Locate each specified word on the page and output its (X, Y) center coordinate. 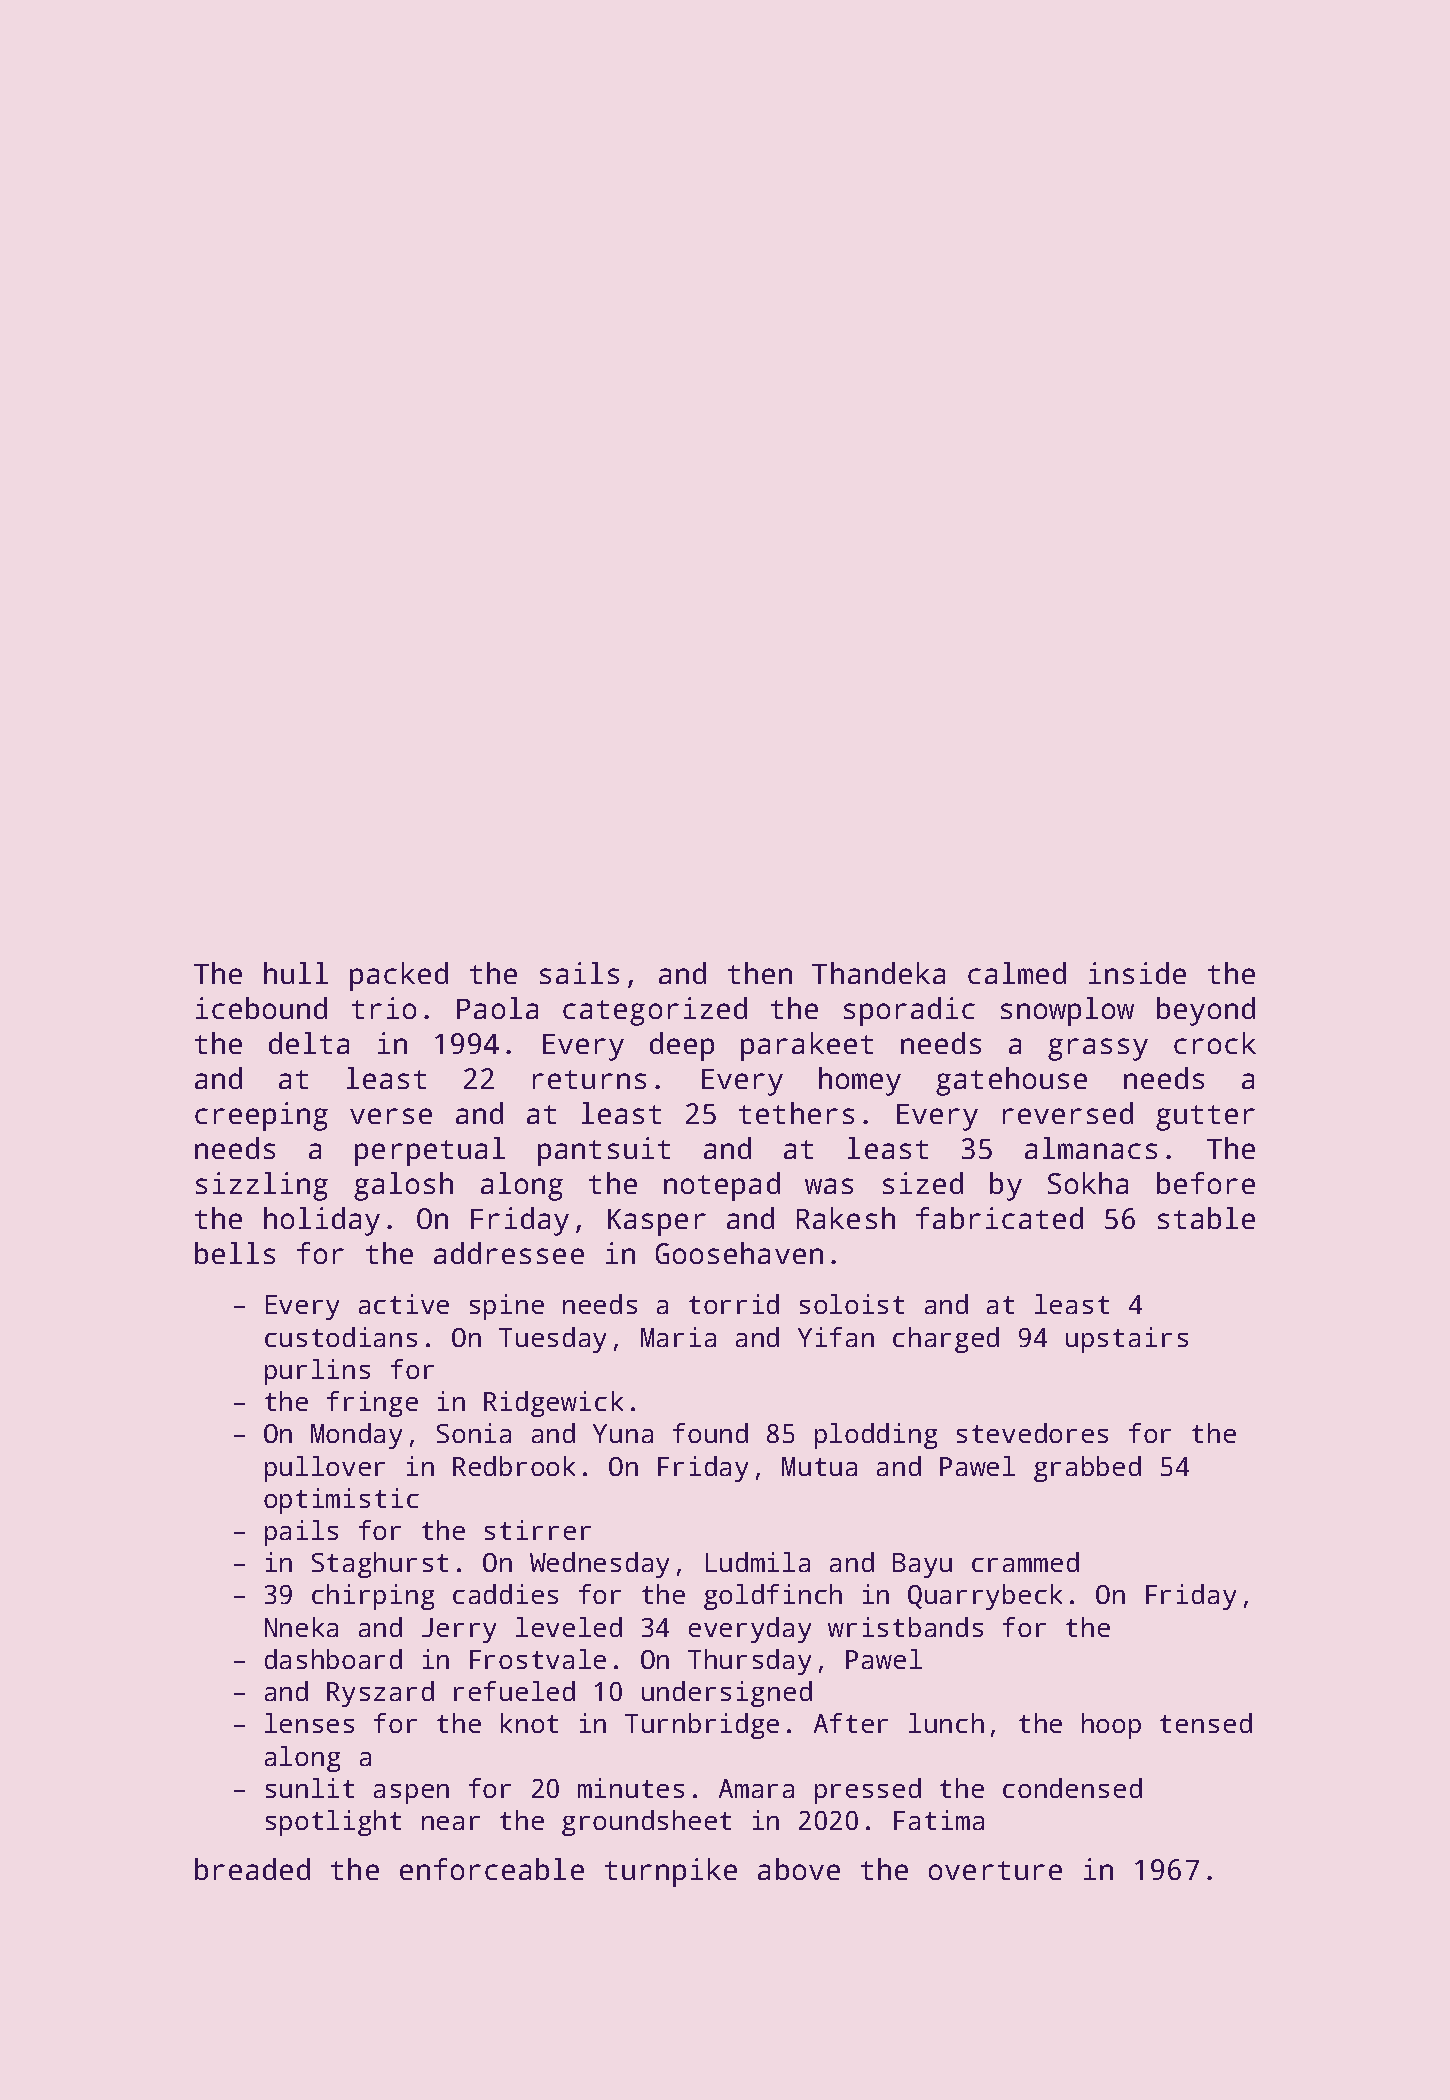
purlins (317, 1372)
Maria (678, 1337)
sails (579, 973)
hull (296, 973)
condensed (1072, 1788)
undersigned (727, 1694)
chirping (373, 1597)
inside (1137, 973)
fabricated (999, 1218)
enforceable (492, 1869)
